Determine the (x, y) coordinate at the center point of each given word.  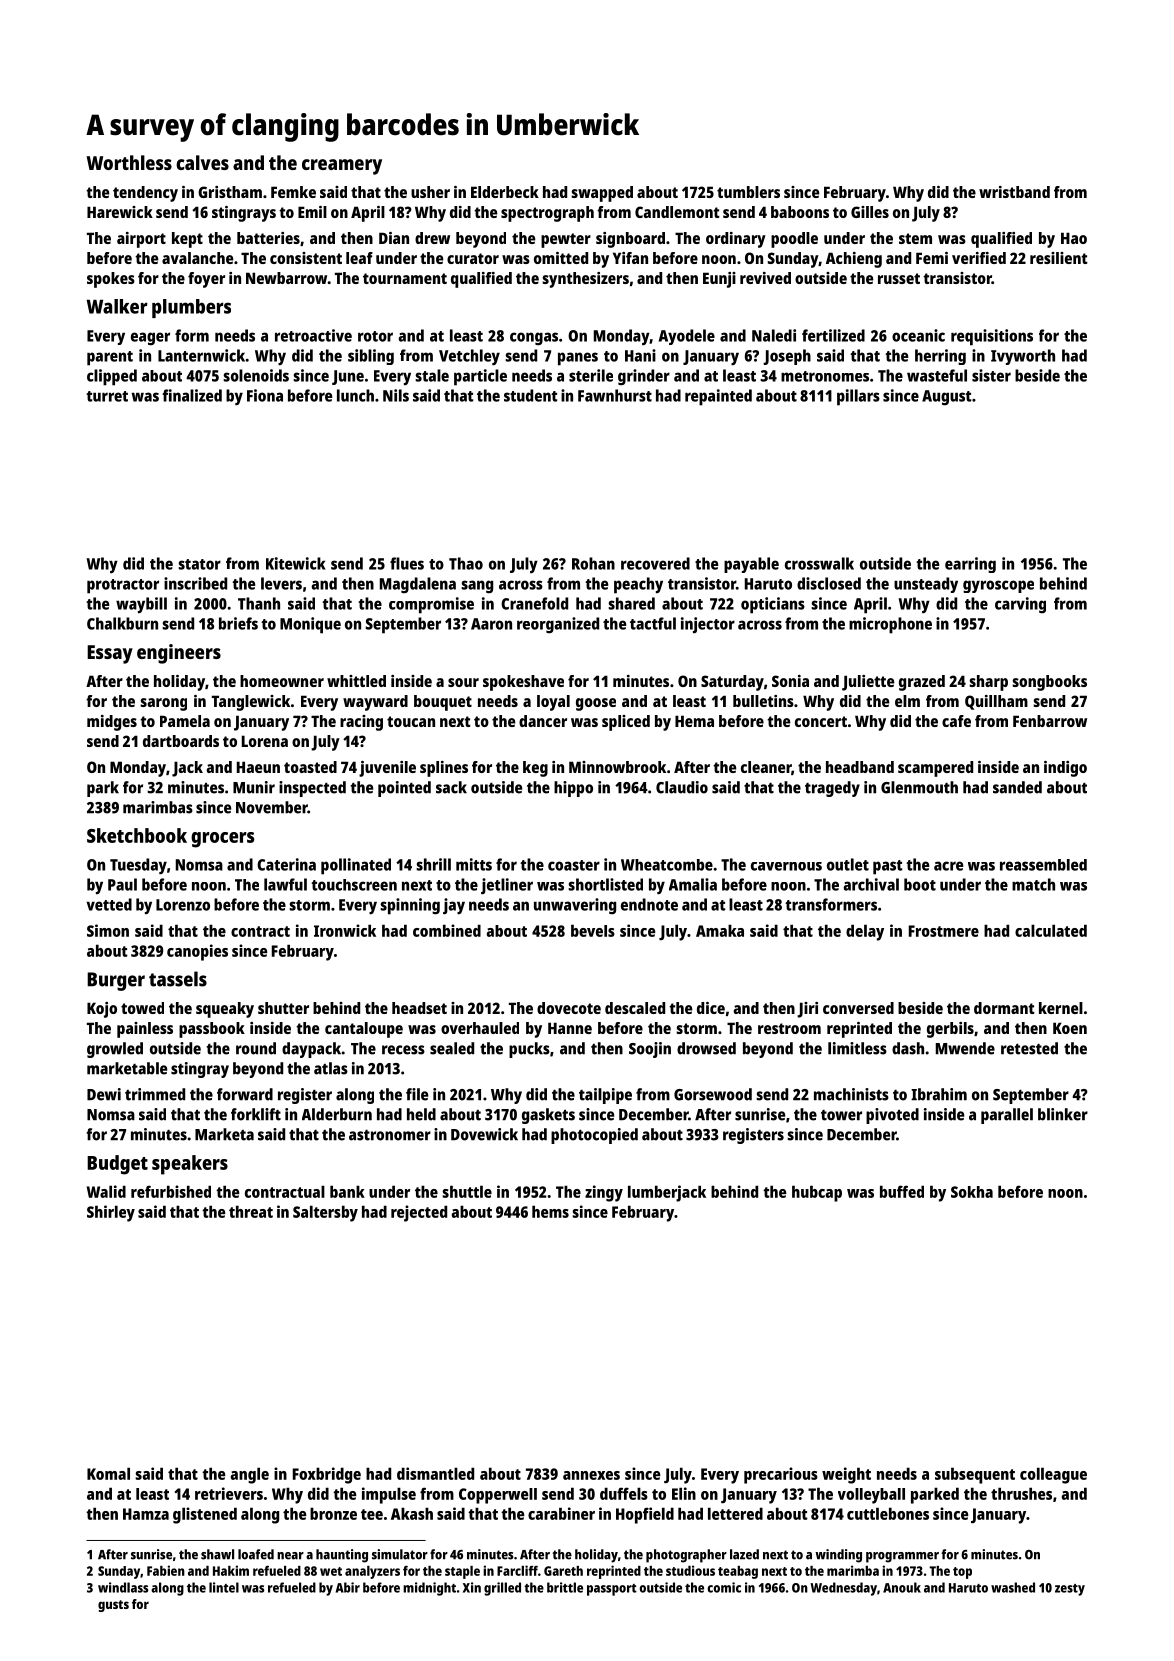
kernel (1061, 1008)
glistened (205, 1515)
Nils (396, 395)
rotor (375, 336)
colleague (1053, 1475)
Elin (684, 1493)
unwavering (575, 906)
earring (970, 565)
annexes (591, 1475)
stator (199, 564)
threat (251, 1211)
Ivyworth (1023, 357)
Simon (108, 930)
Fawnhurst (615, 395)
